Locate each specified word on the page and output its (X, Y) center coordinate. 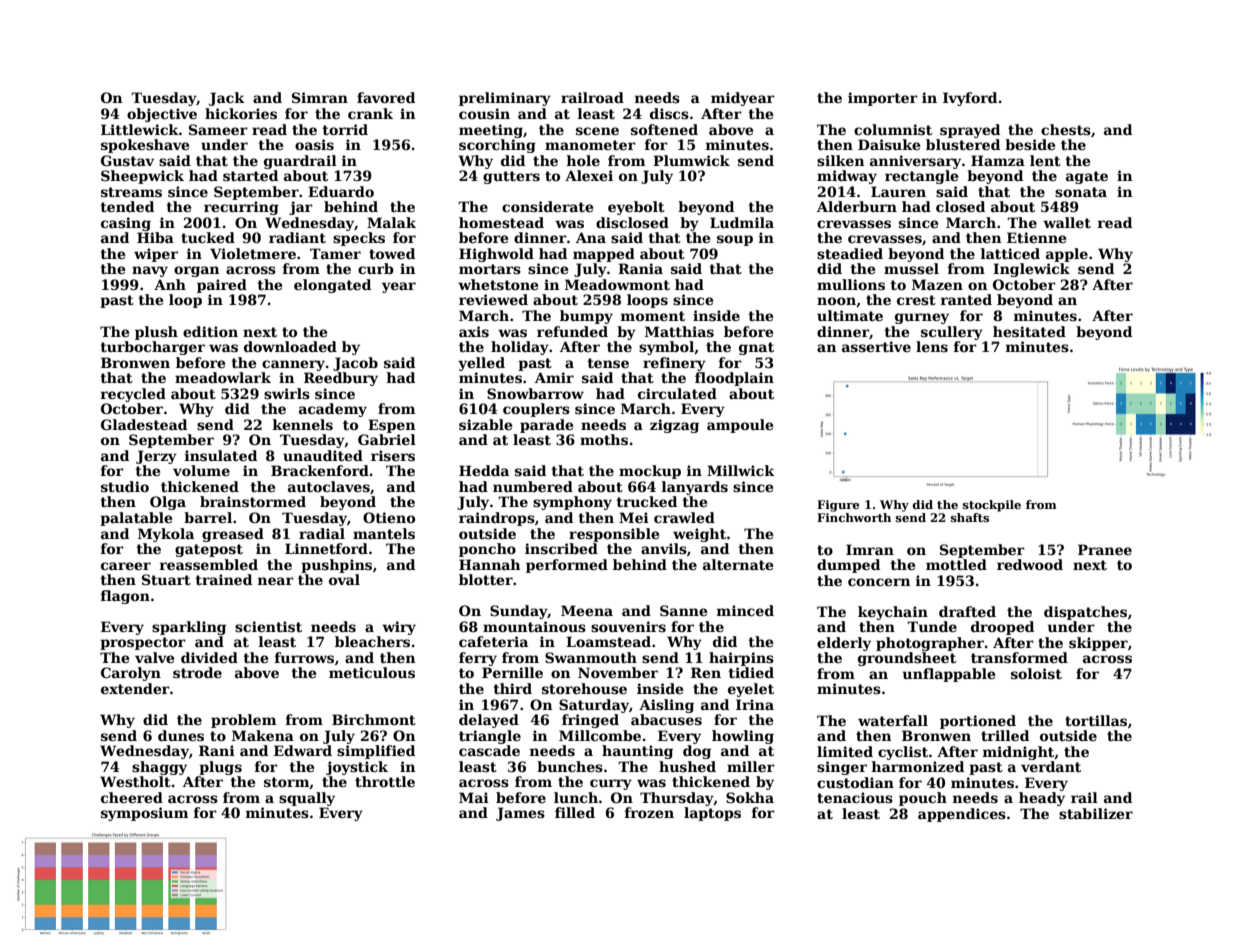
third (512, 688)
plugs (220, 768)
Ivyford (970, 99)
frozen (649, 812)
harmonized (918, 766)
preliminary (505, 99)
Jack (227, 99)
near (276, 581)
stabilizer (1096, 813)
